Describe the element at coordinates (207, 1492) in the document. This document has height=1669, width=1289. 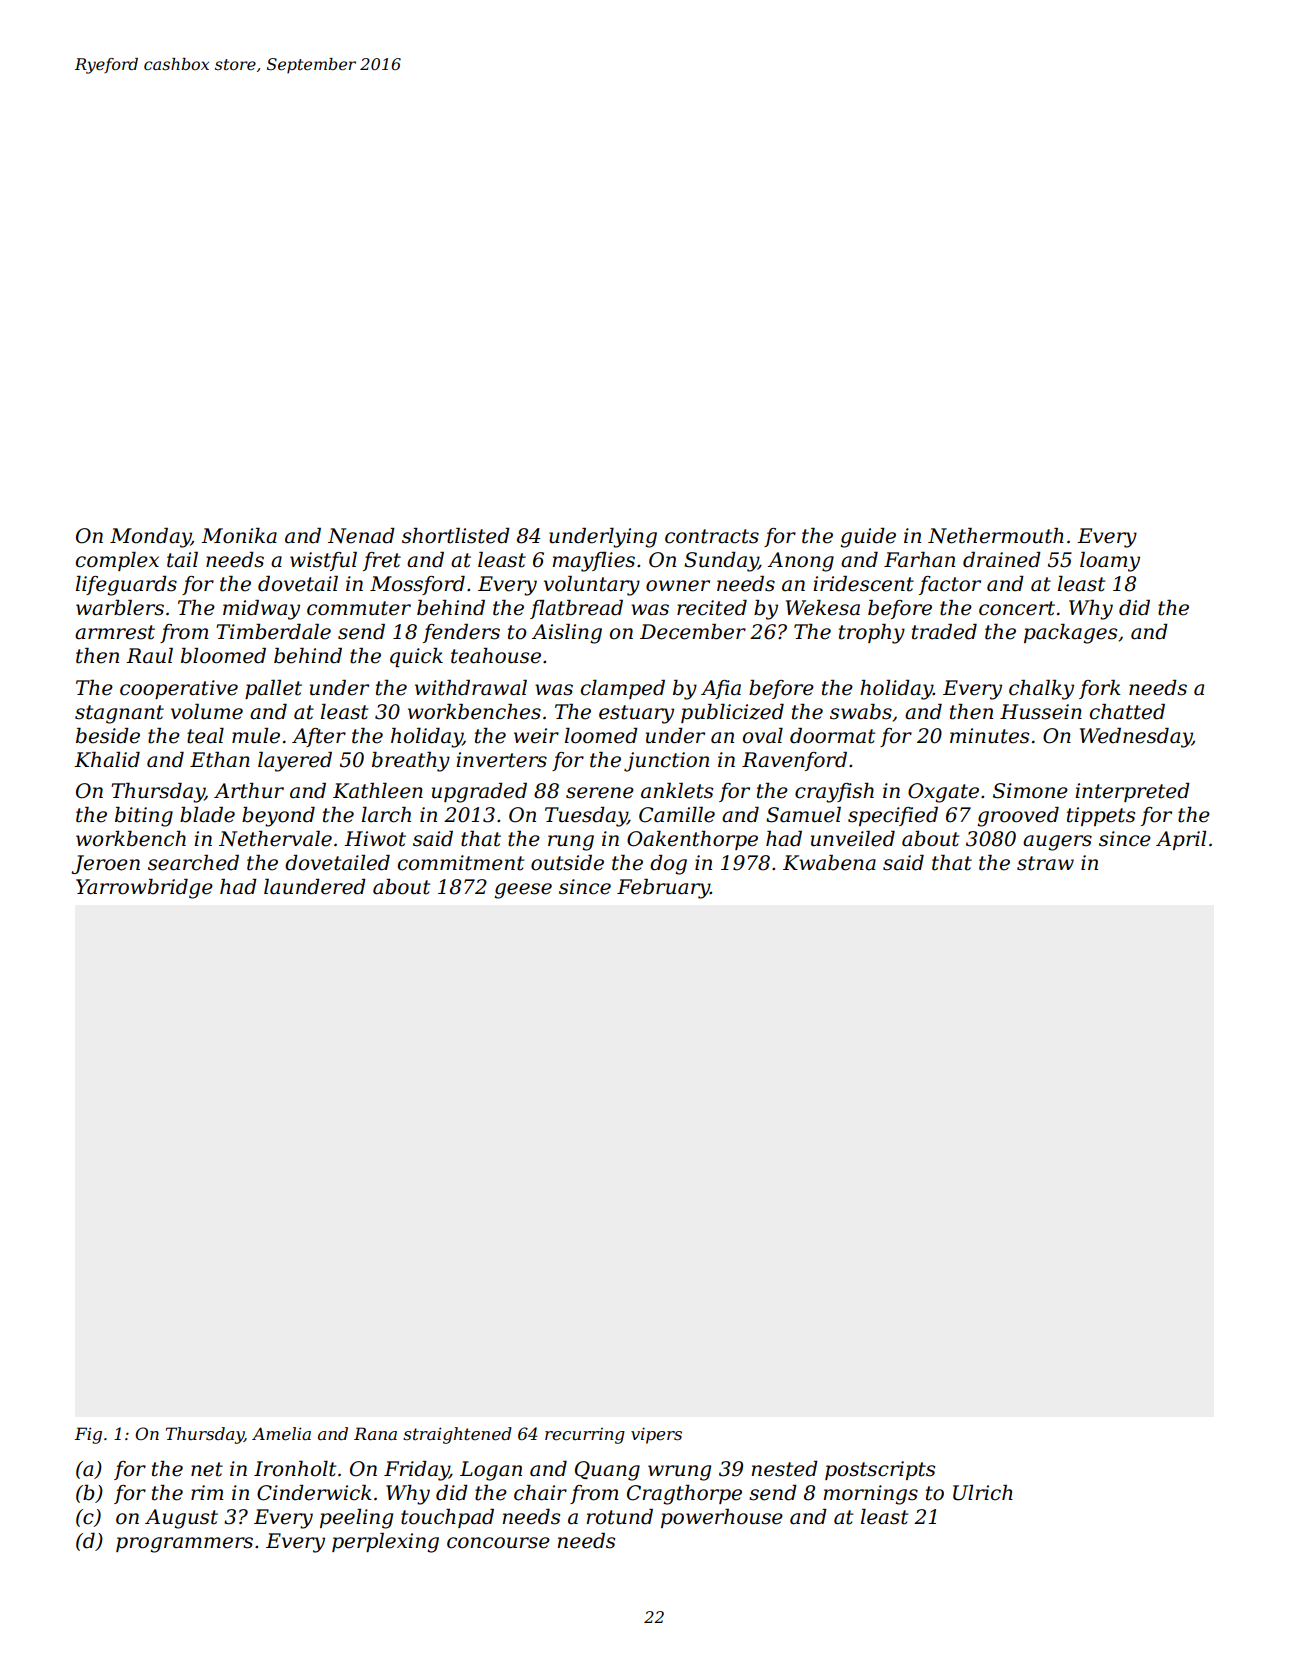
I see `rim` at that location.
